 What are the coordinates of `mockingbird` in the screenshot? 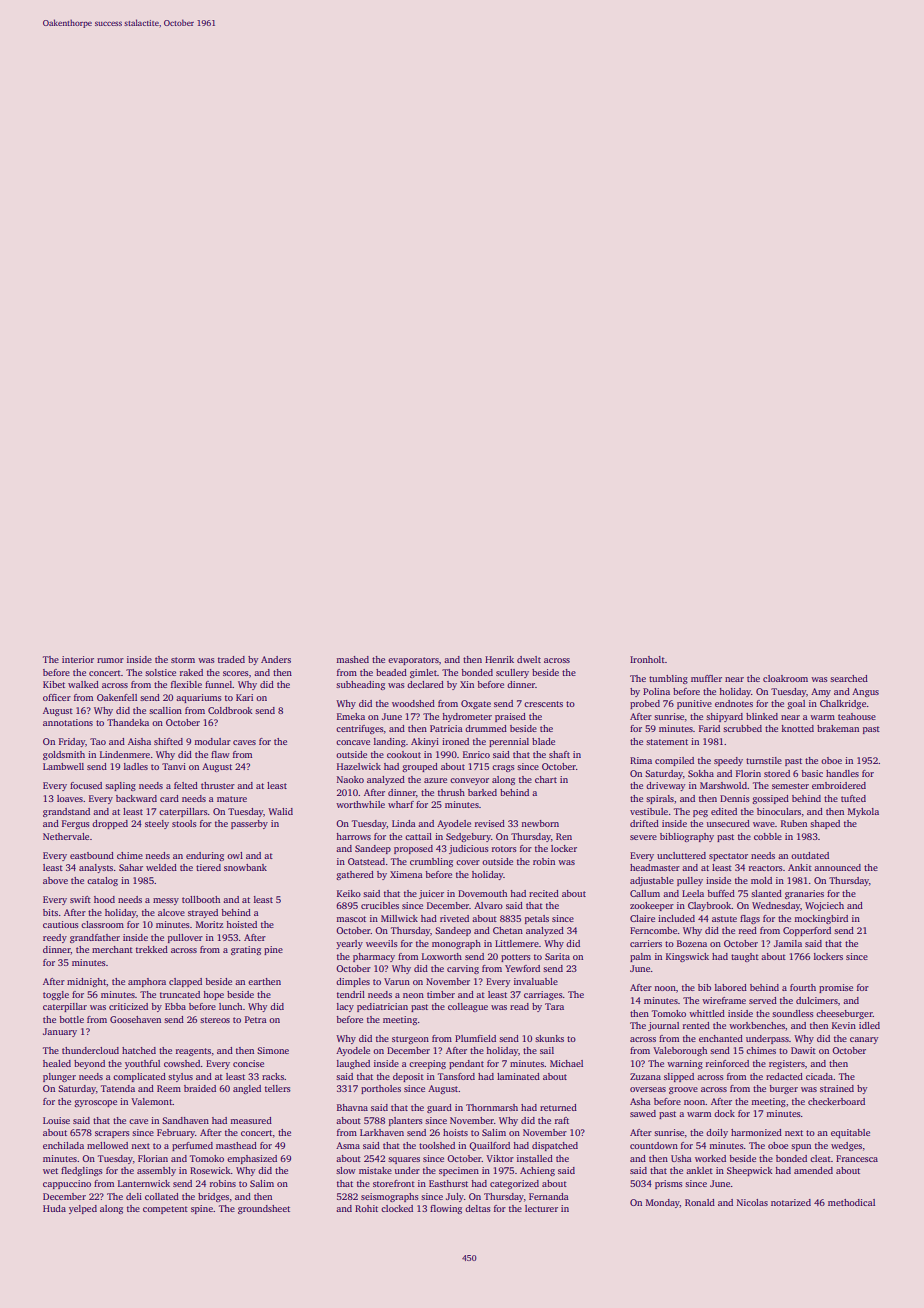 It's located at (821, 919).
